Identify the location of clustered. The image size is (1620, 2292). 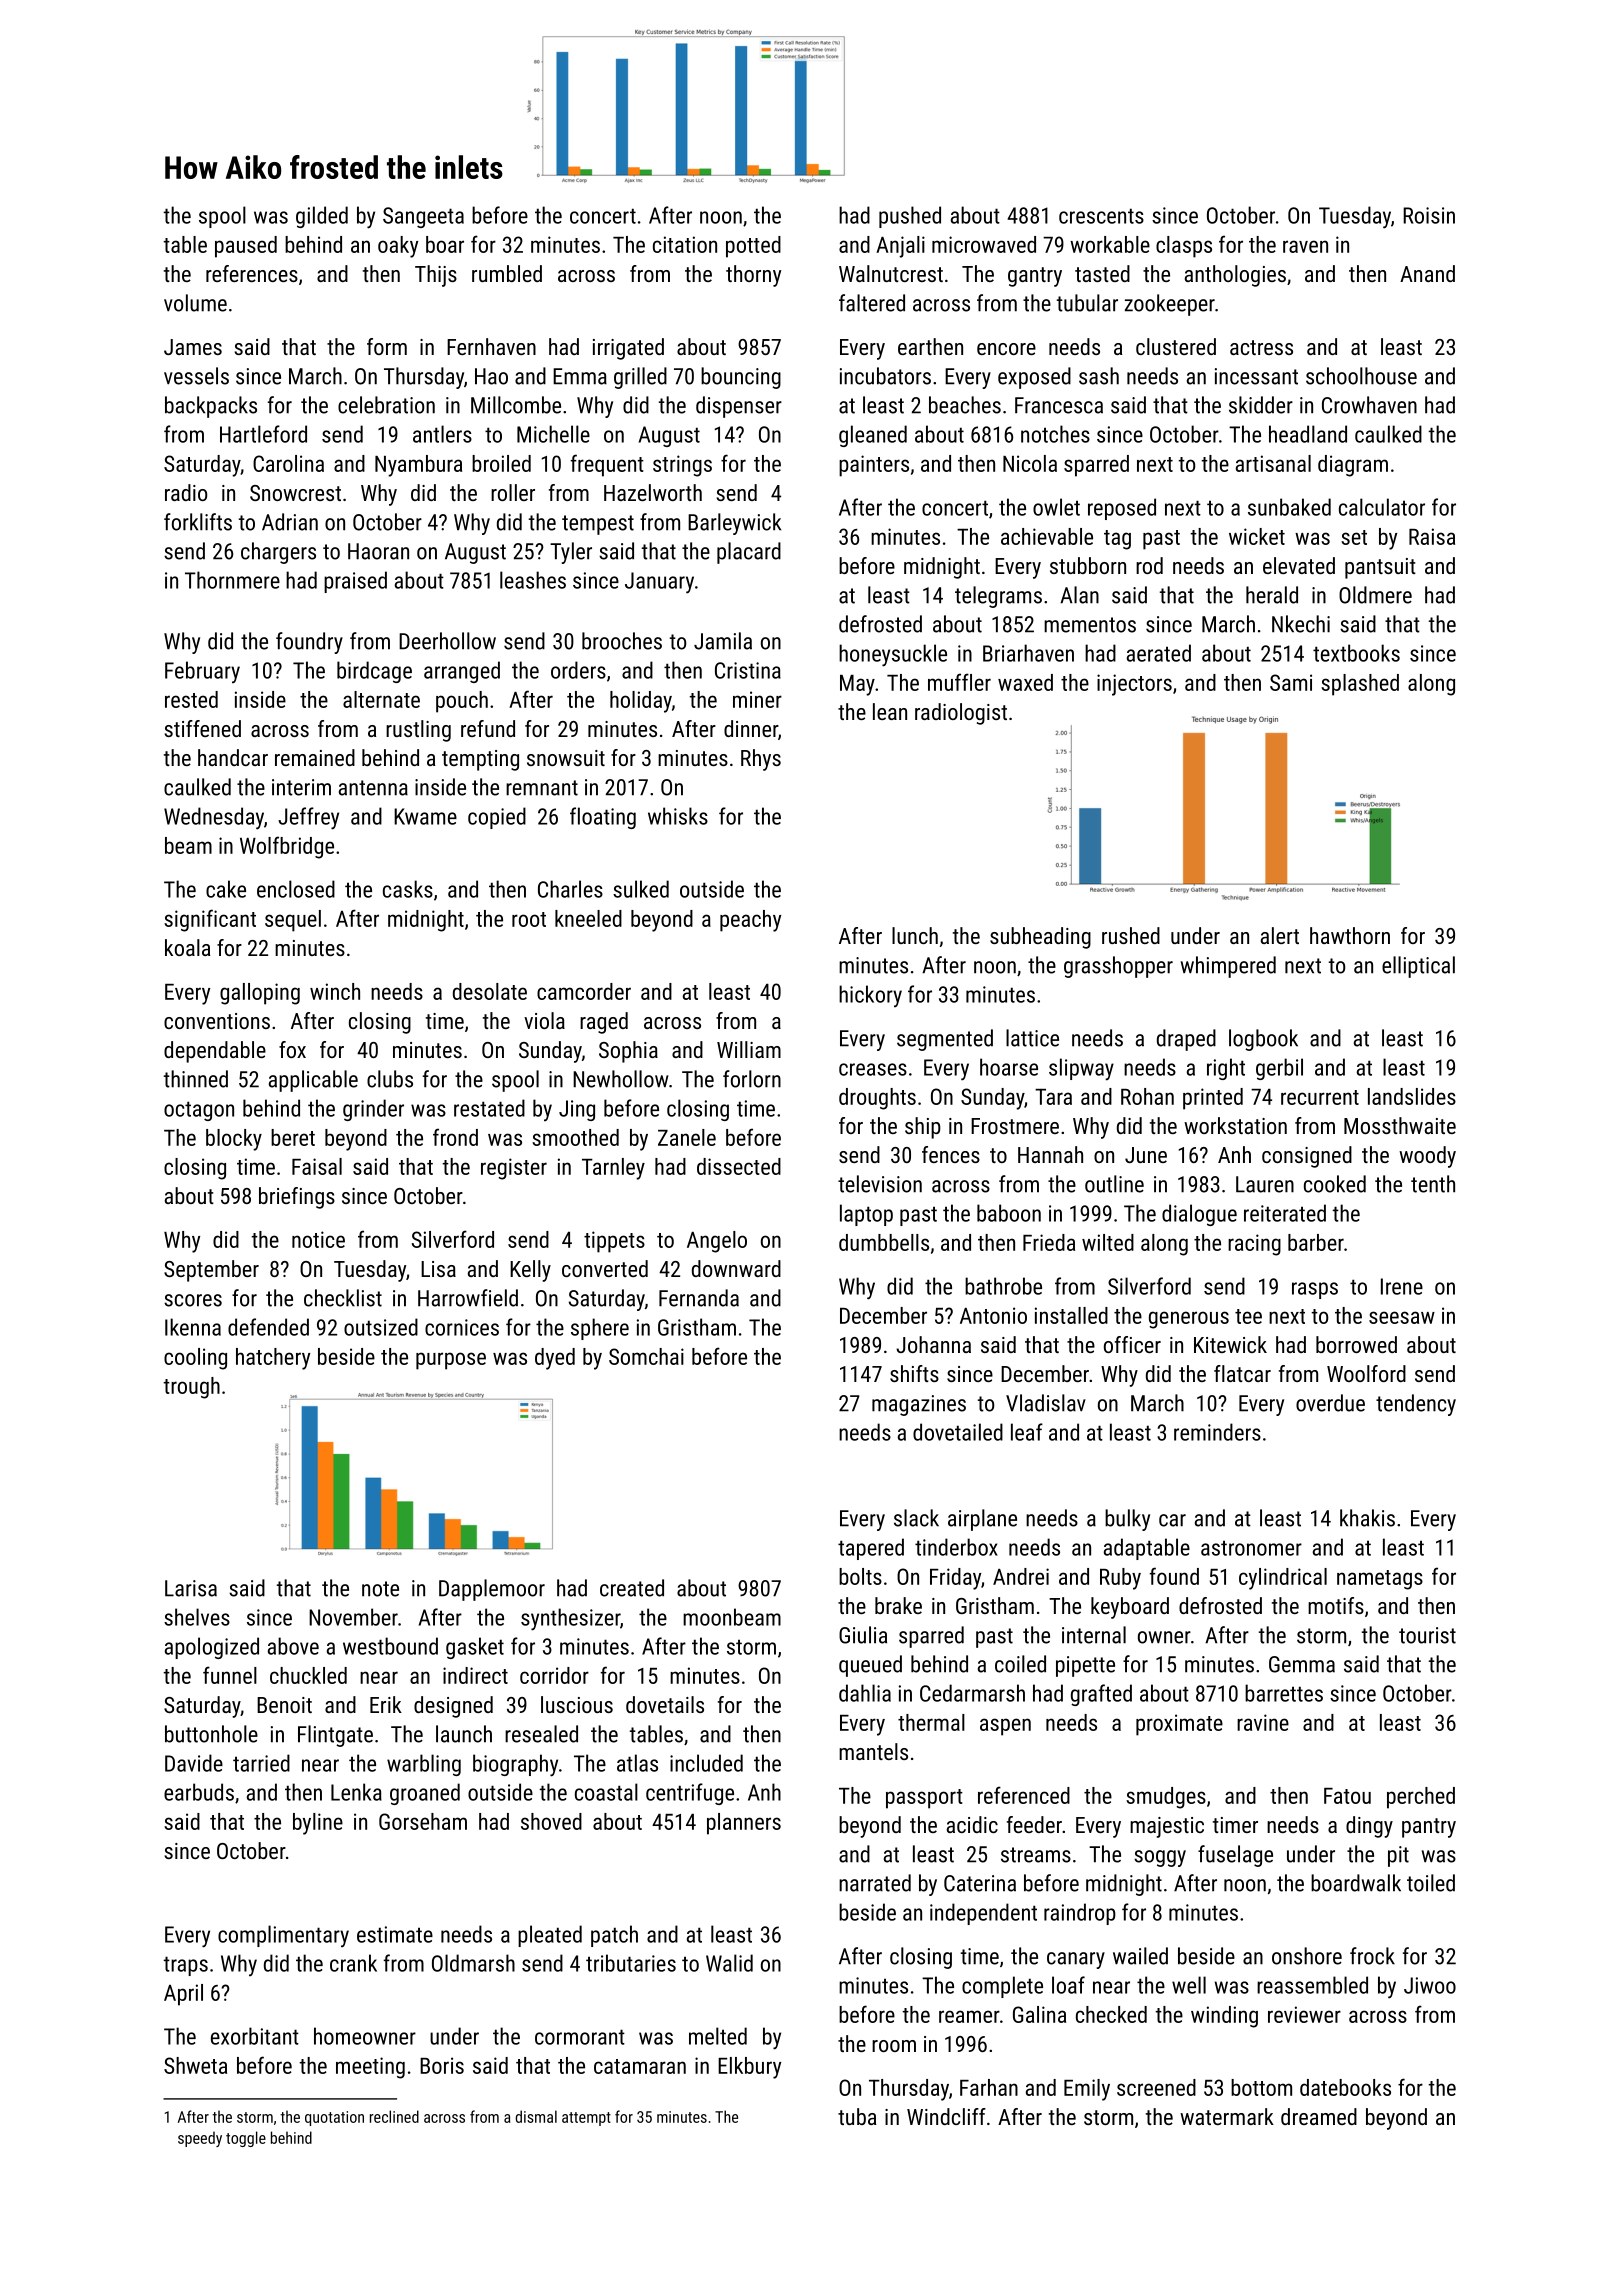
(1176, 346).
